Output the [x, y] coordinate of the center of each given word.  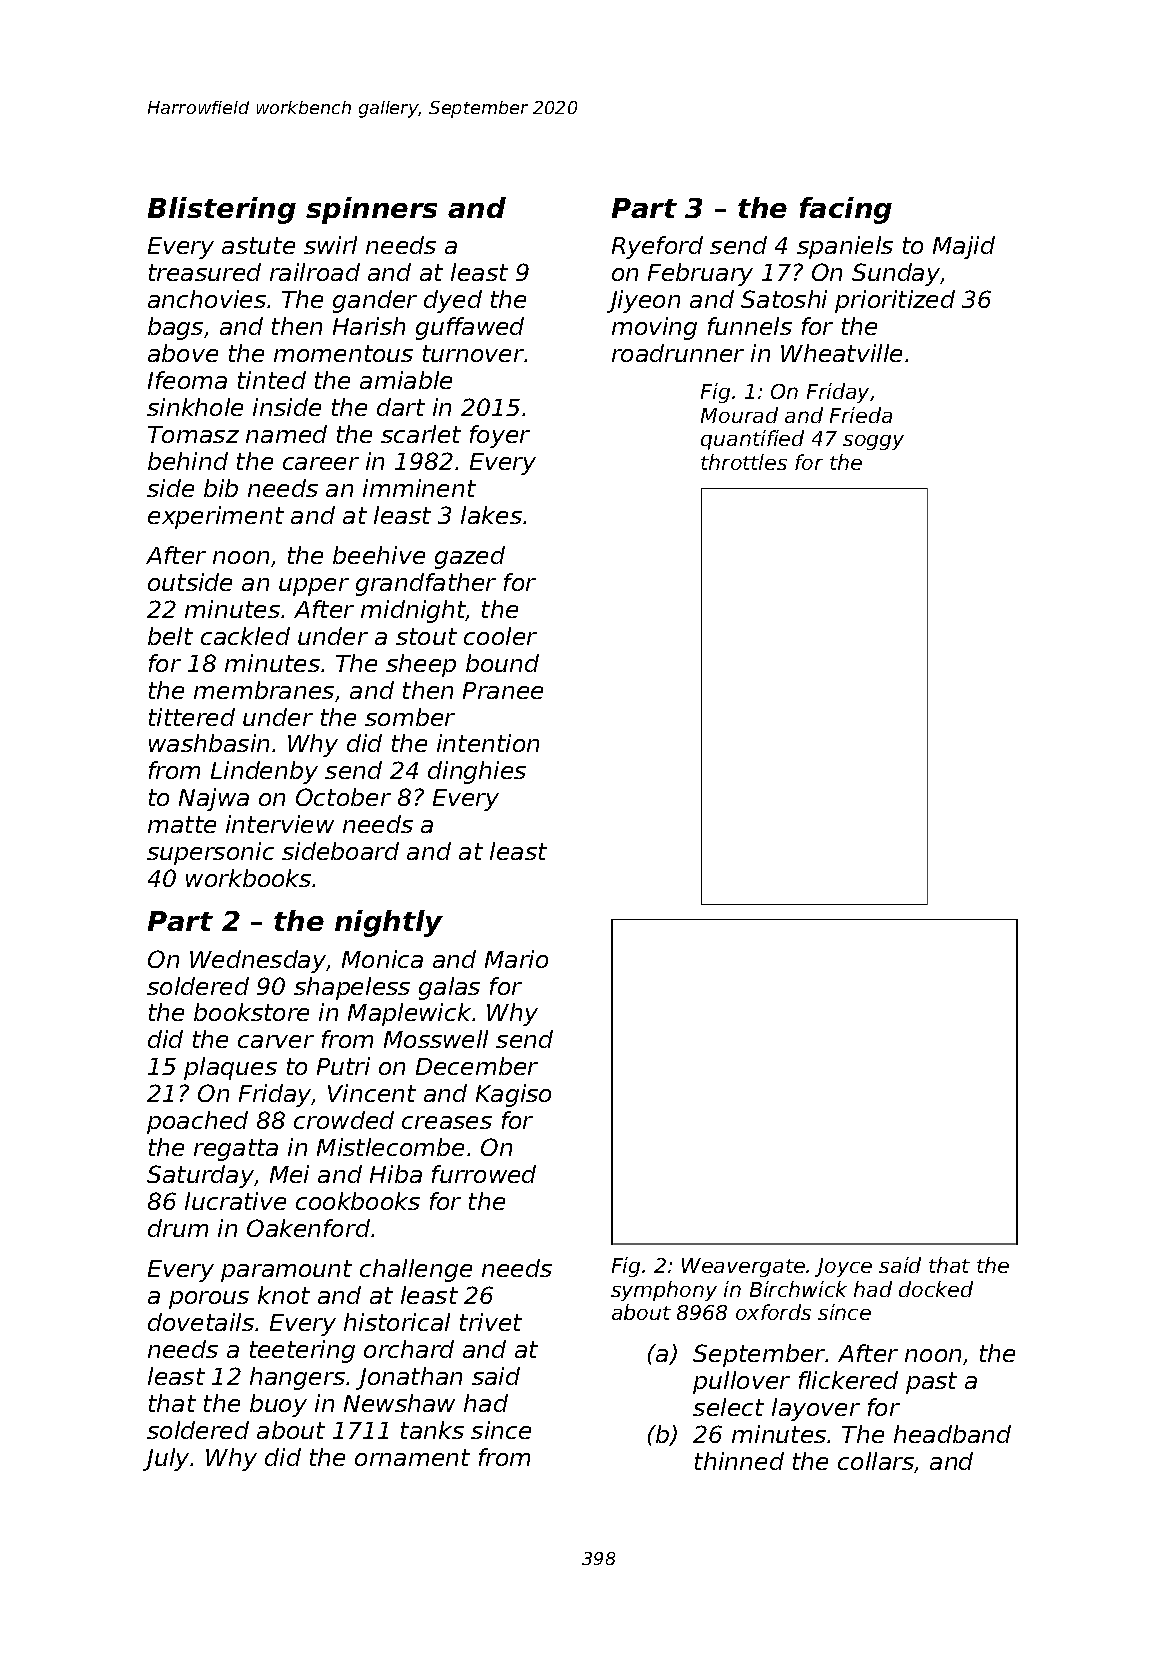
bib [221, 488]
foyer [500, 436]
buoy [278, 1405]
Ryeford [657, 247]
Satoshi [784, 299]
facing [846, 210]
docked [936, 1289]
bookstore [251, 1012]
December [477, 1066]
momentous [343, 353]
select [728, 1407]
